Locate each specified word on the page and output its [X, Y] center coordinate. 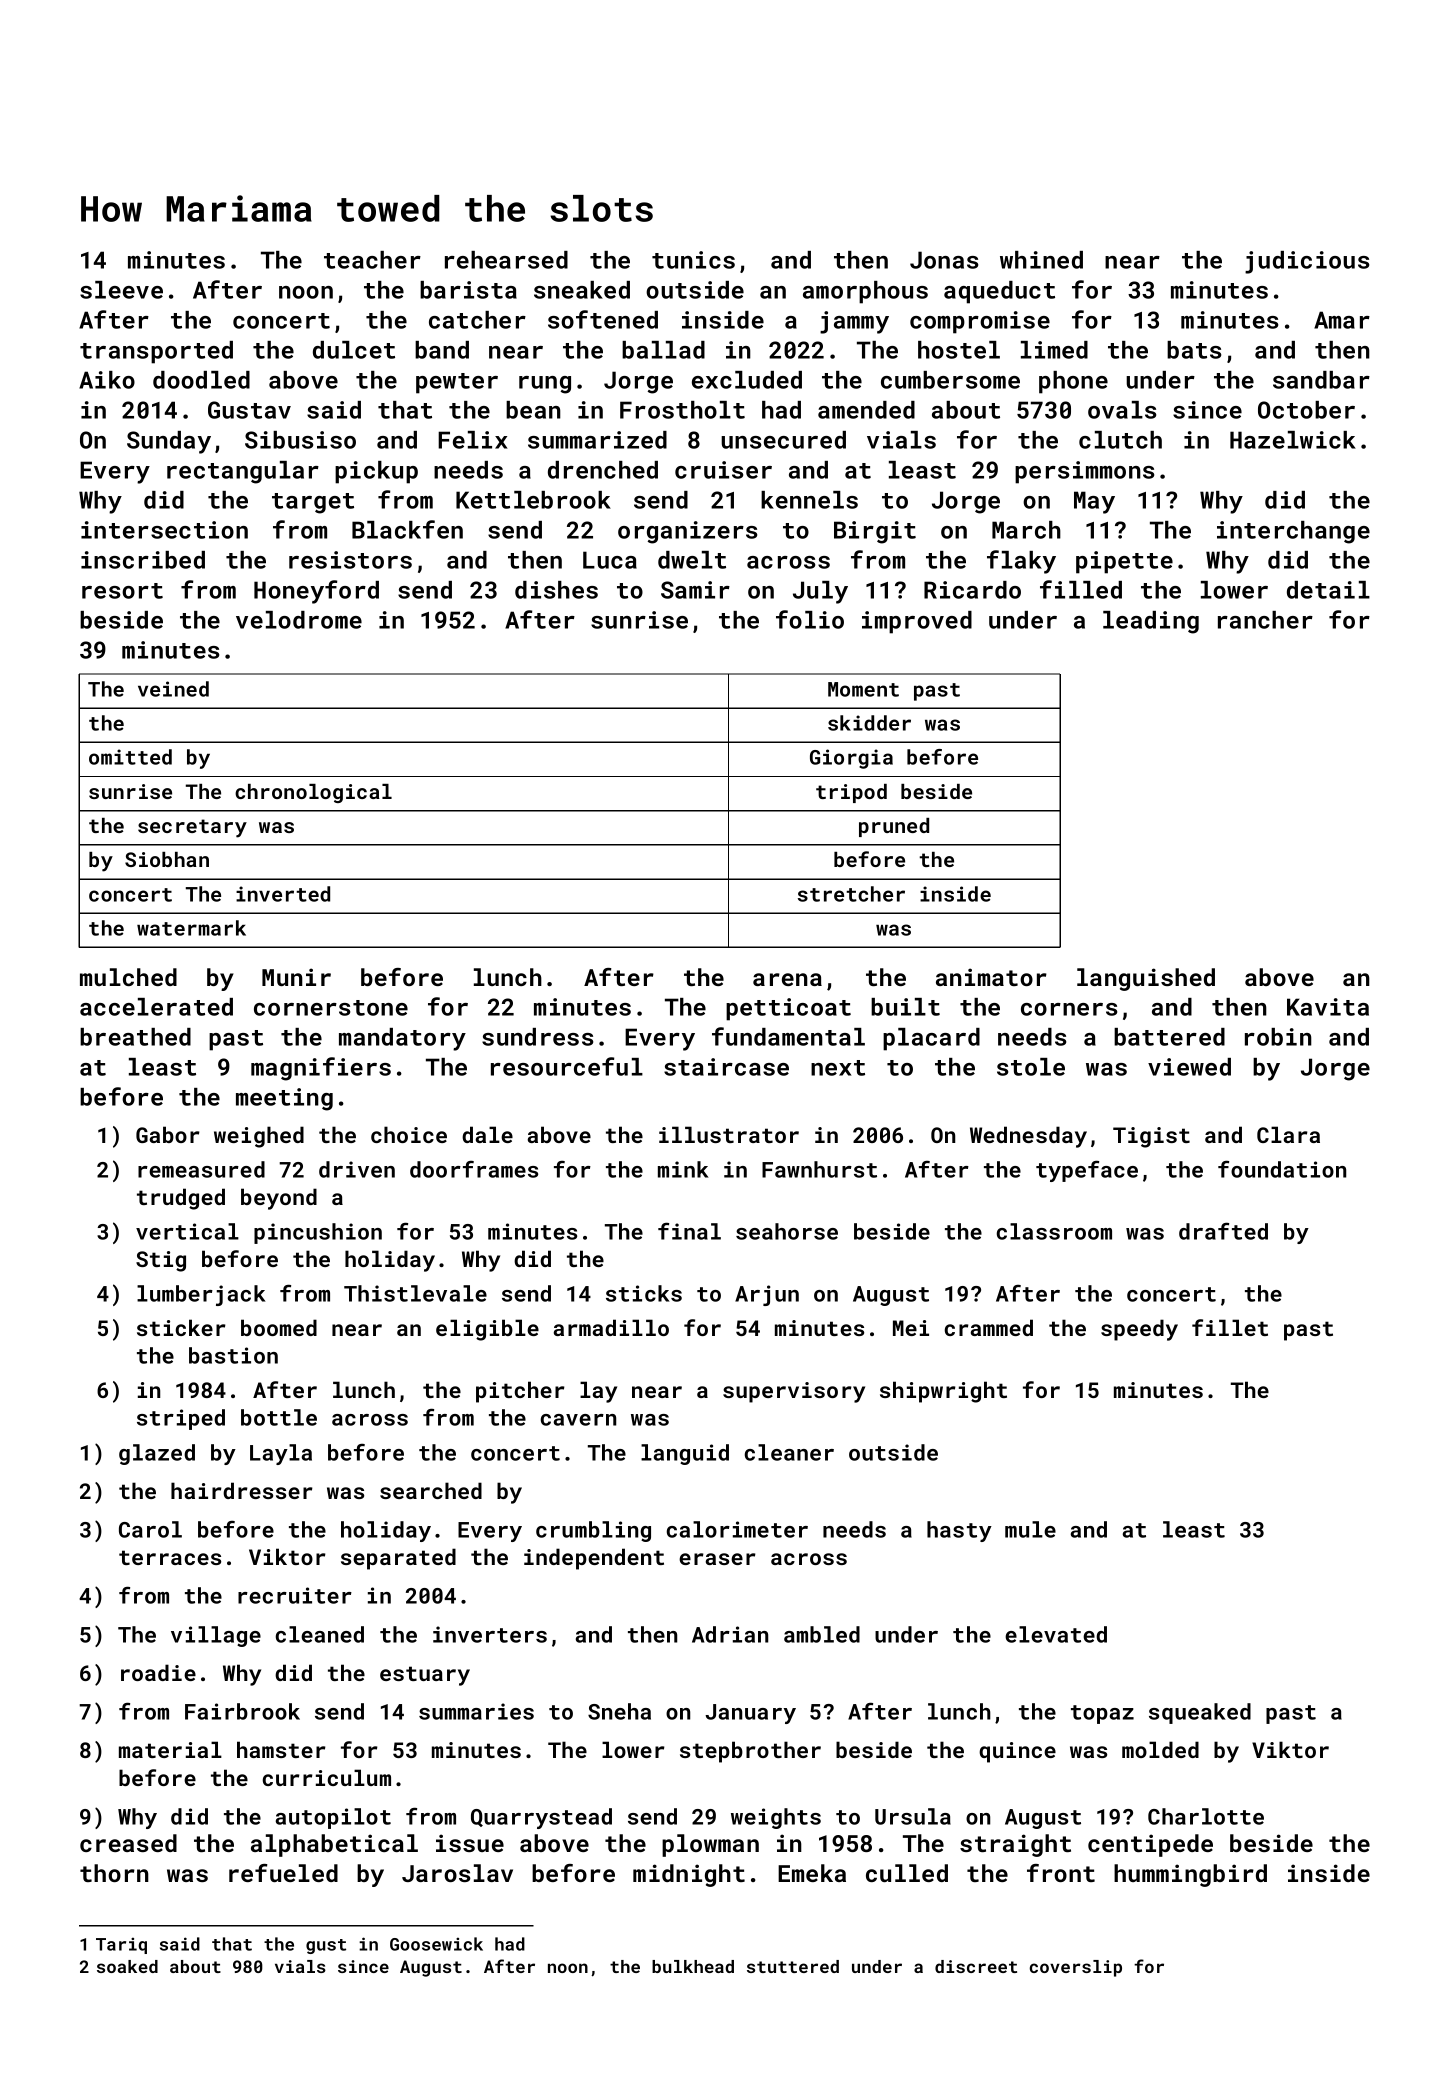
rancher [1265, 620]
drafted [1223, 1231]
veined [173, 689]
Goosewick [436, 1944]
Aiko [107, 380]
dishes [556, 590]
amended [866, 410]
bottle [279, 1417]
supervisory [794, 1392]
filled [1081, 589]
